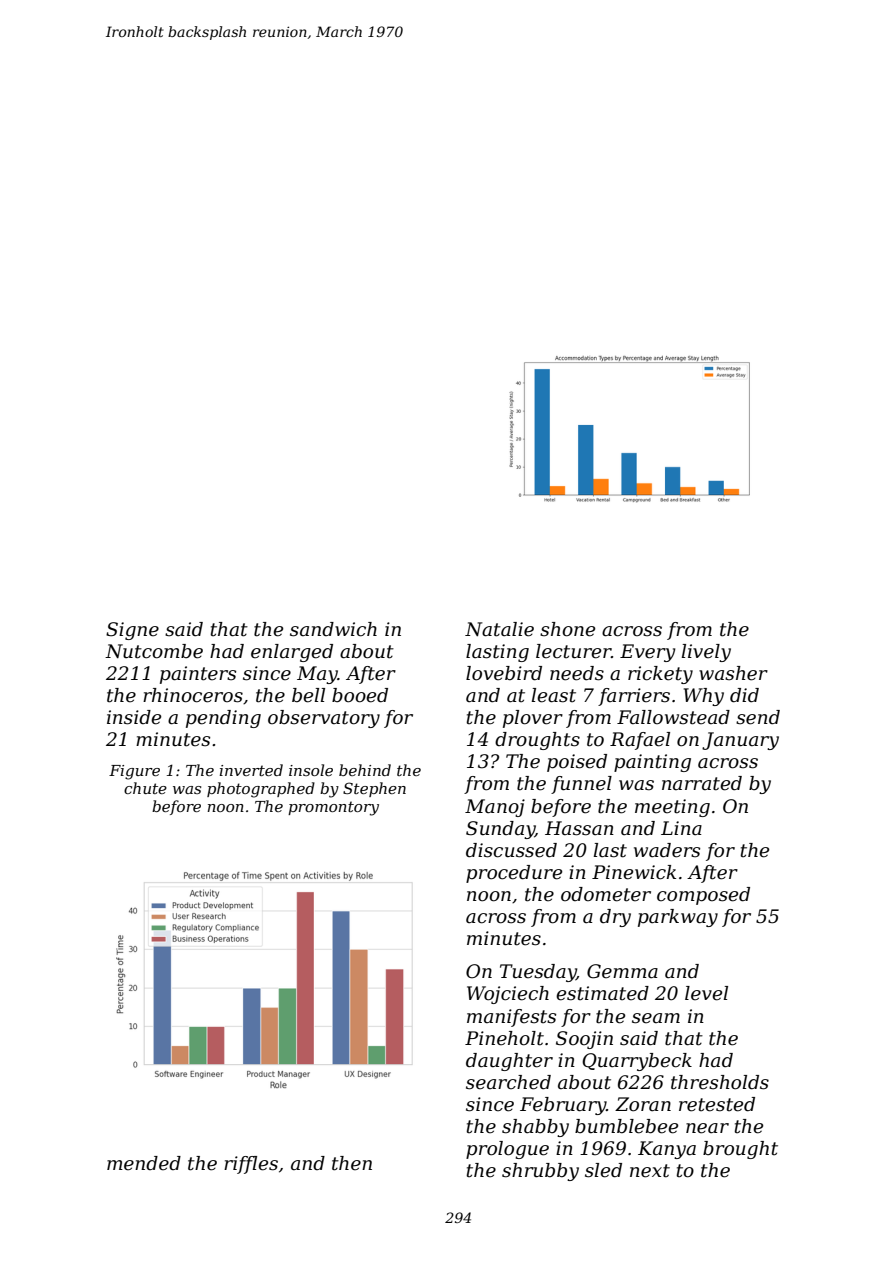 The image size is (891, 1264). Describe the element at coordinates (495, 808) in the page. I see `Manoj` at that location.
